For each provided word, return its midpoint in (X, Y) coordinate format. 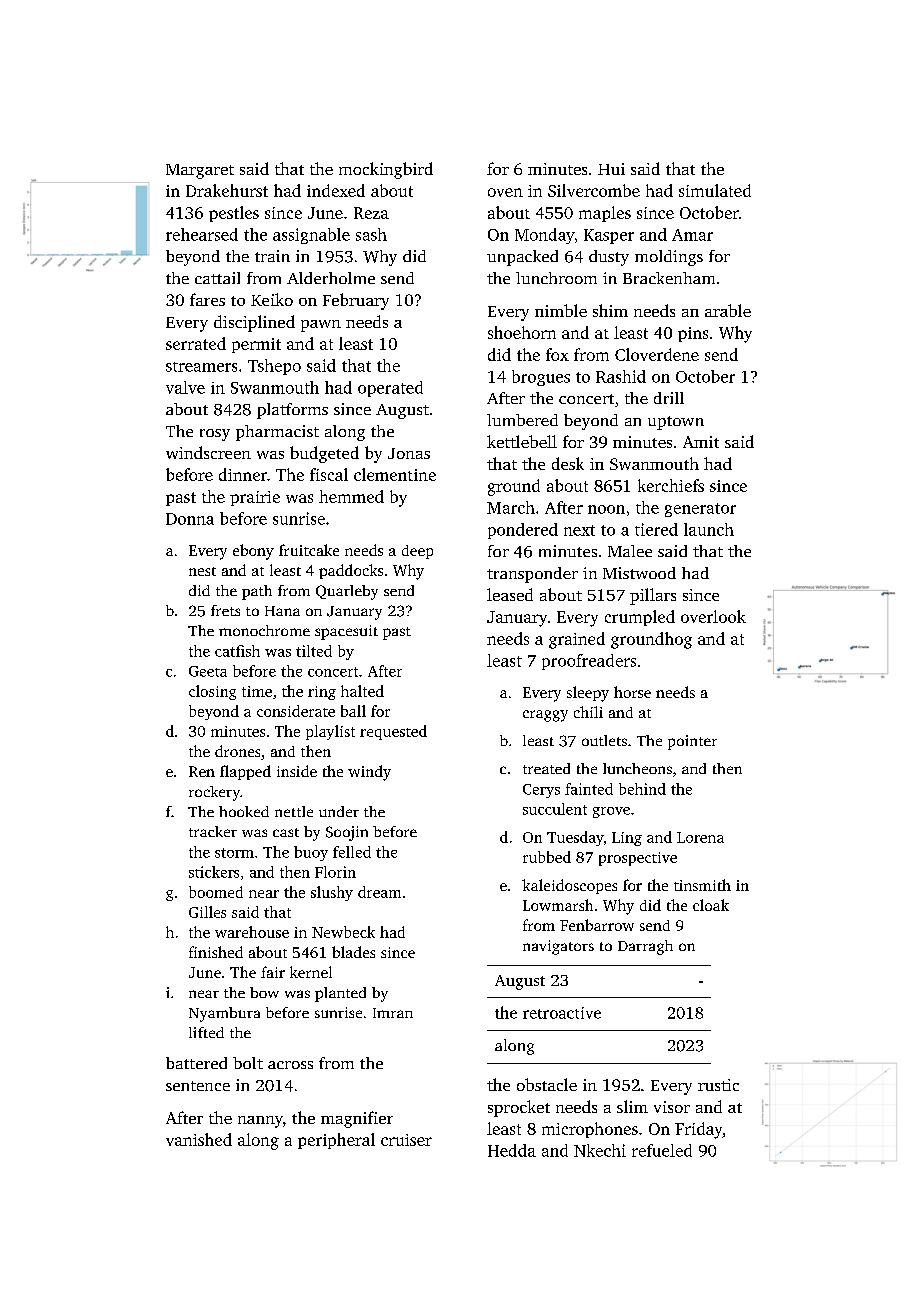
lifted (206, 1032)
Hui (611, 169)
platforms (292, 411)
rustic (718, 1085)
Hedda (512, 1150)
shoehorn (522, 332)
